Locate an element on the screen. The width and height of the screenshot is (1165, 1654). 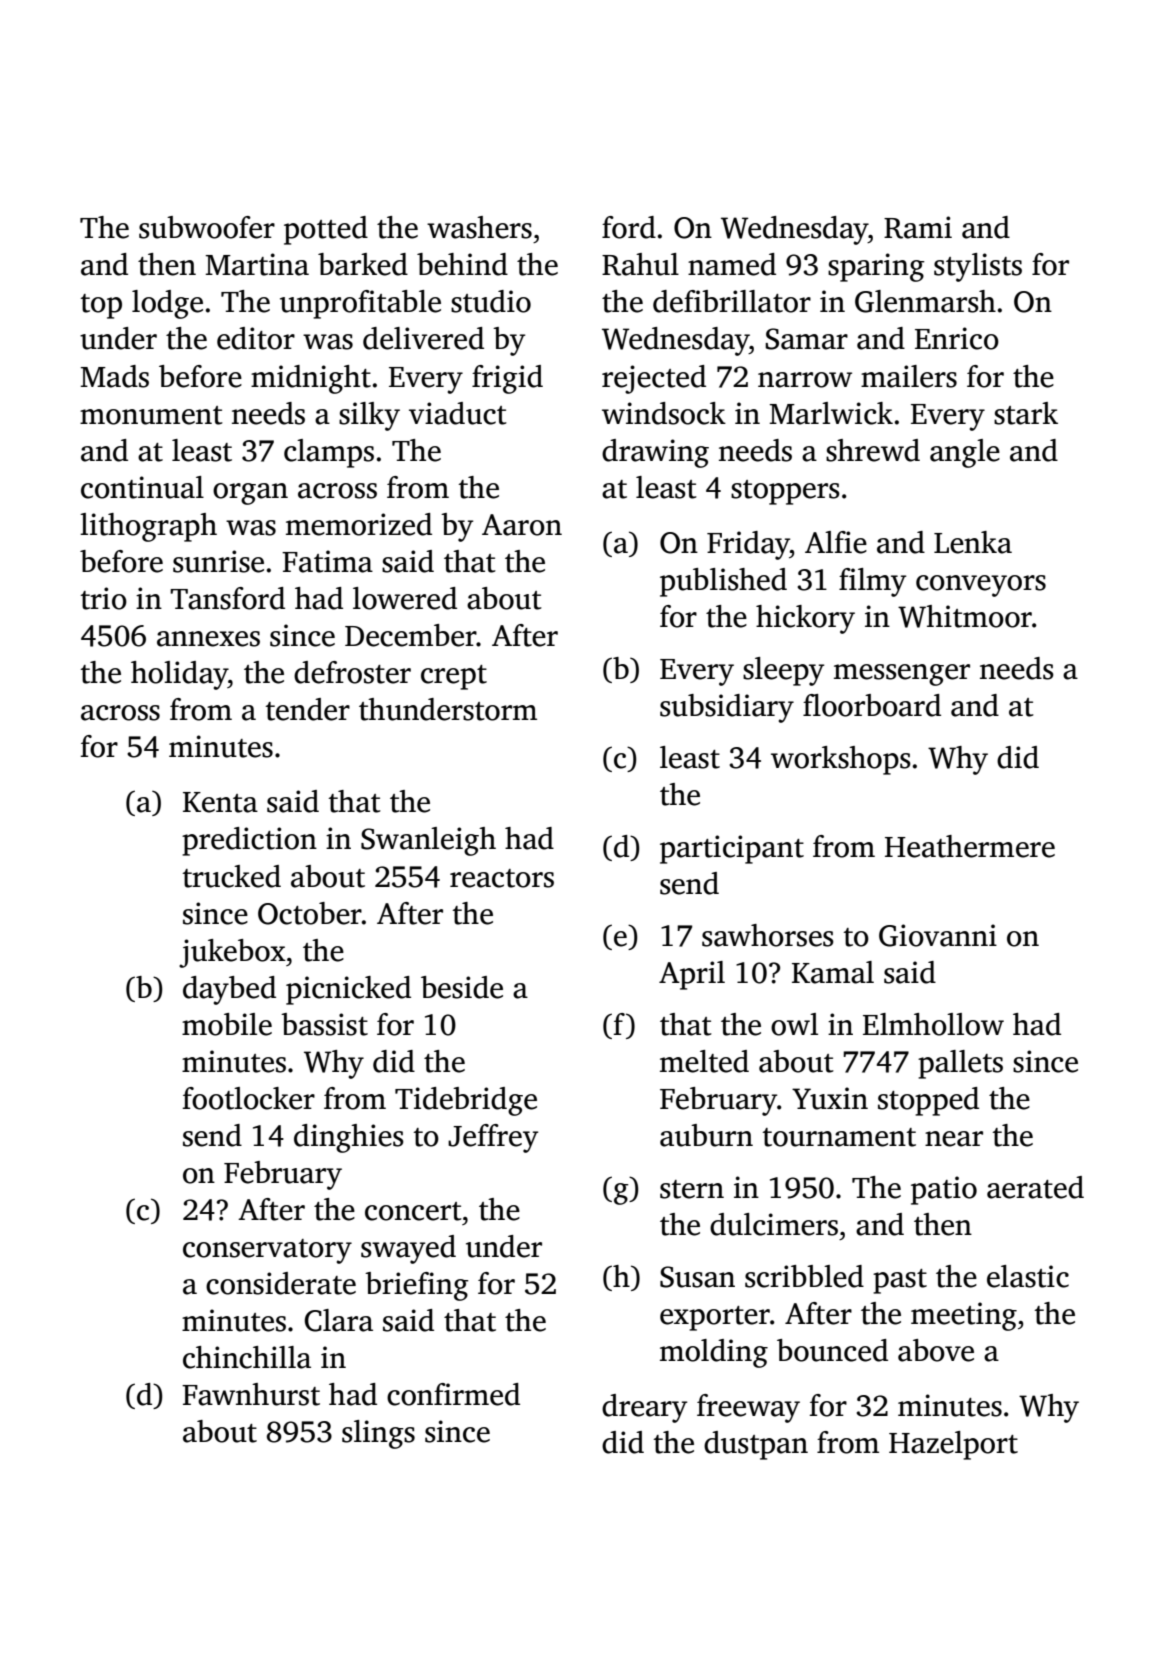
Whitmoor is located at coordinates (965, 616).
